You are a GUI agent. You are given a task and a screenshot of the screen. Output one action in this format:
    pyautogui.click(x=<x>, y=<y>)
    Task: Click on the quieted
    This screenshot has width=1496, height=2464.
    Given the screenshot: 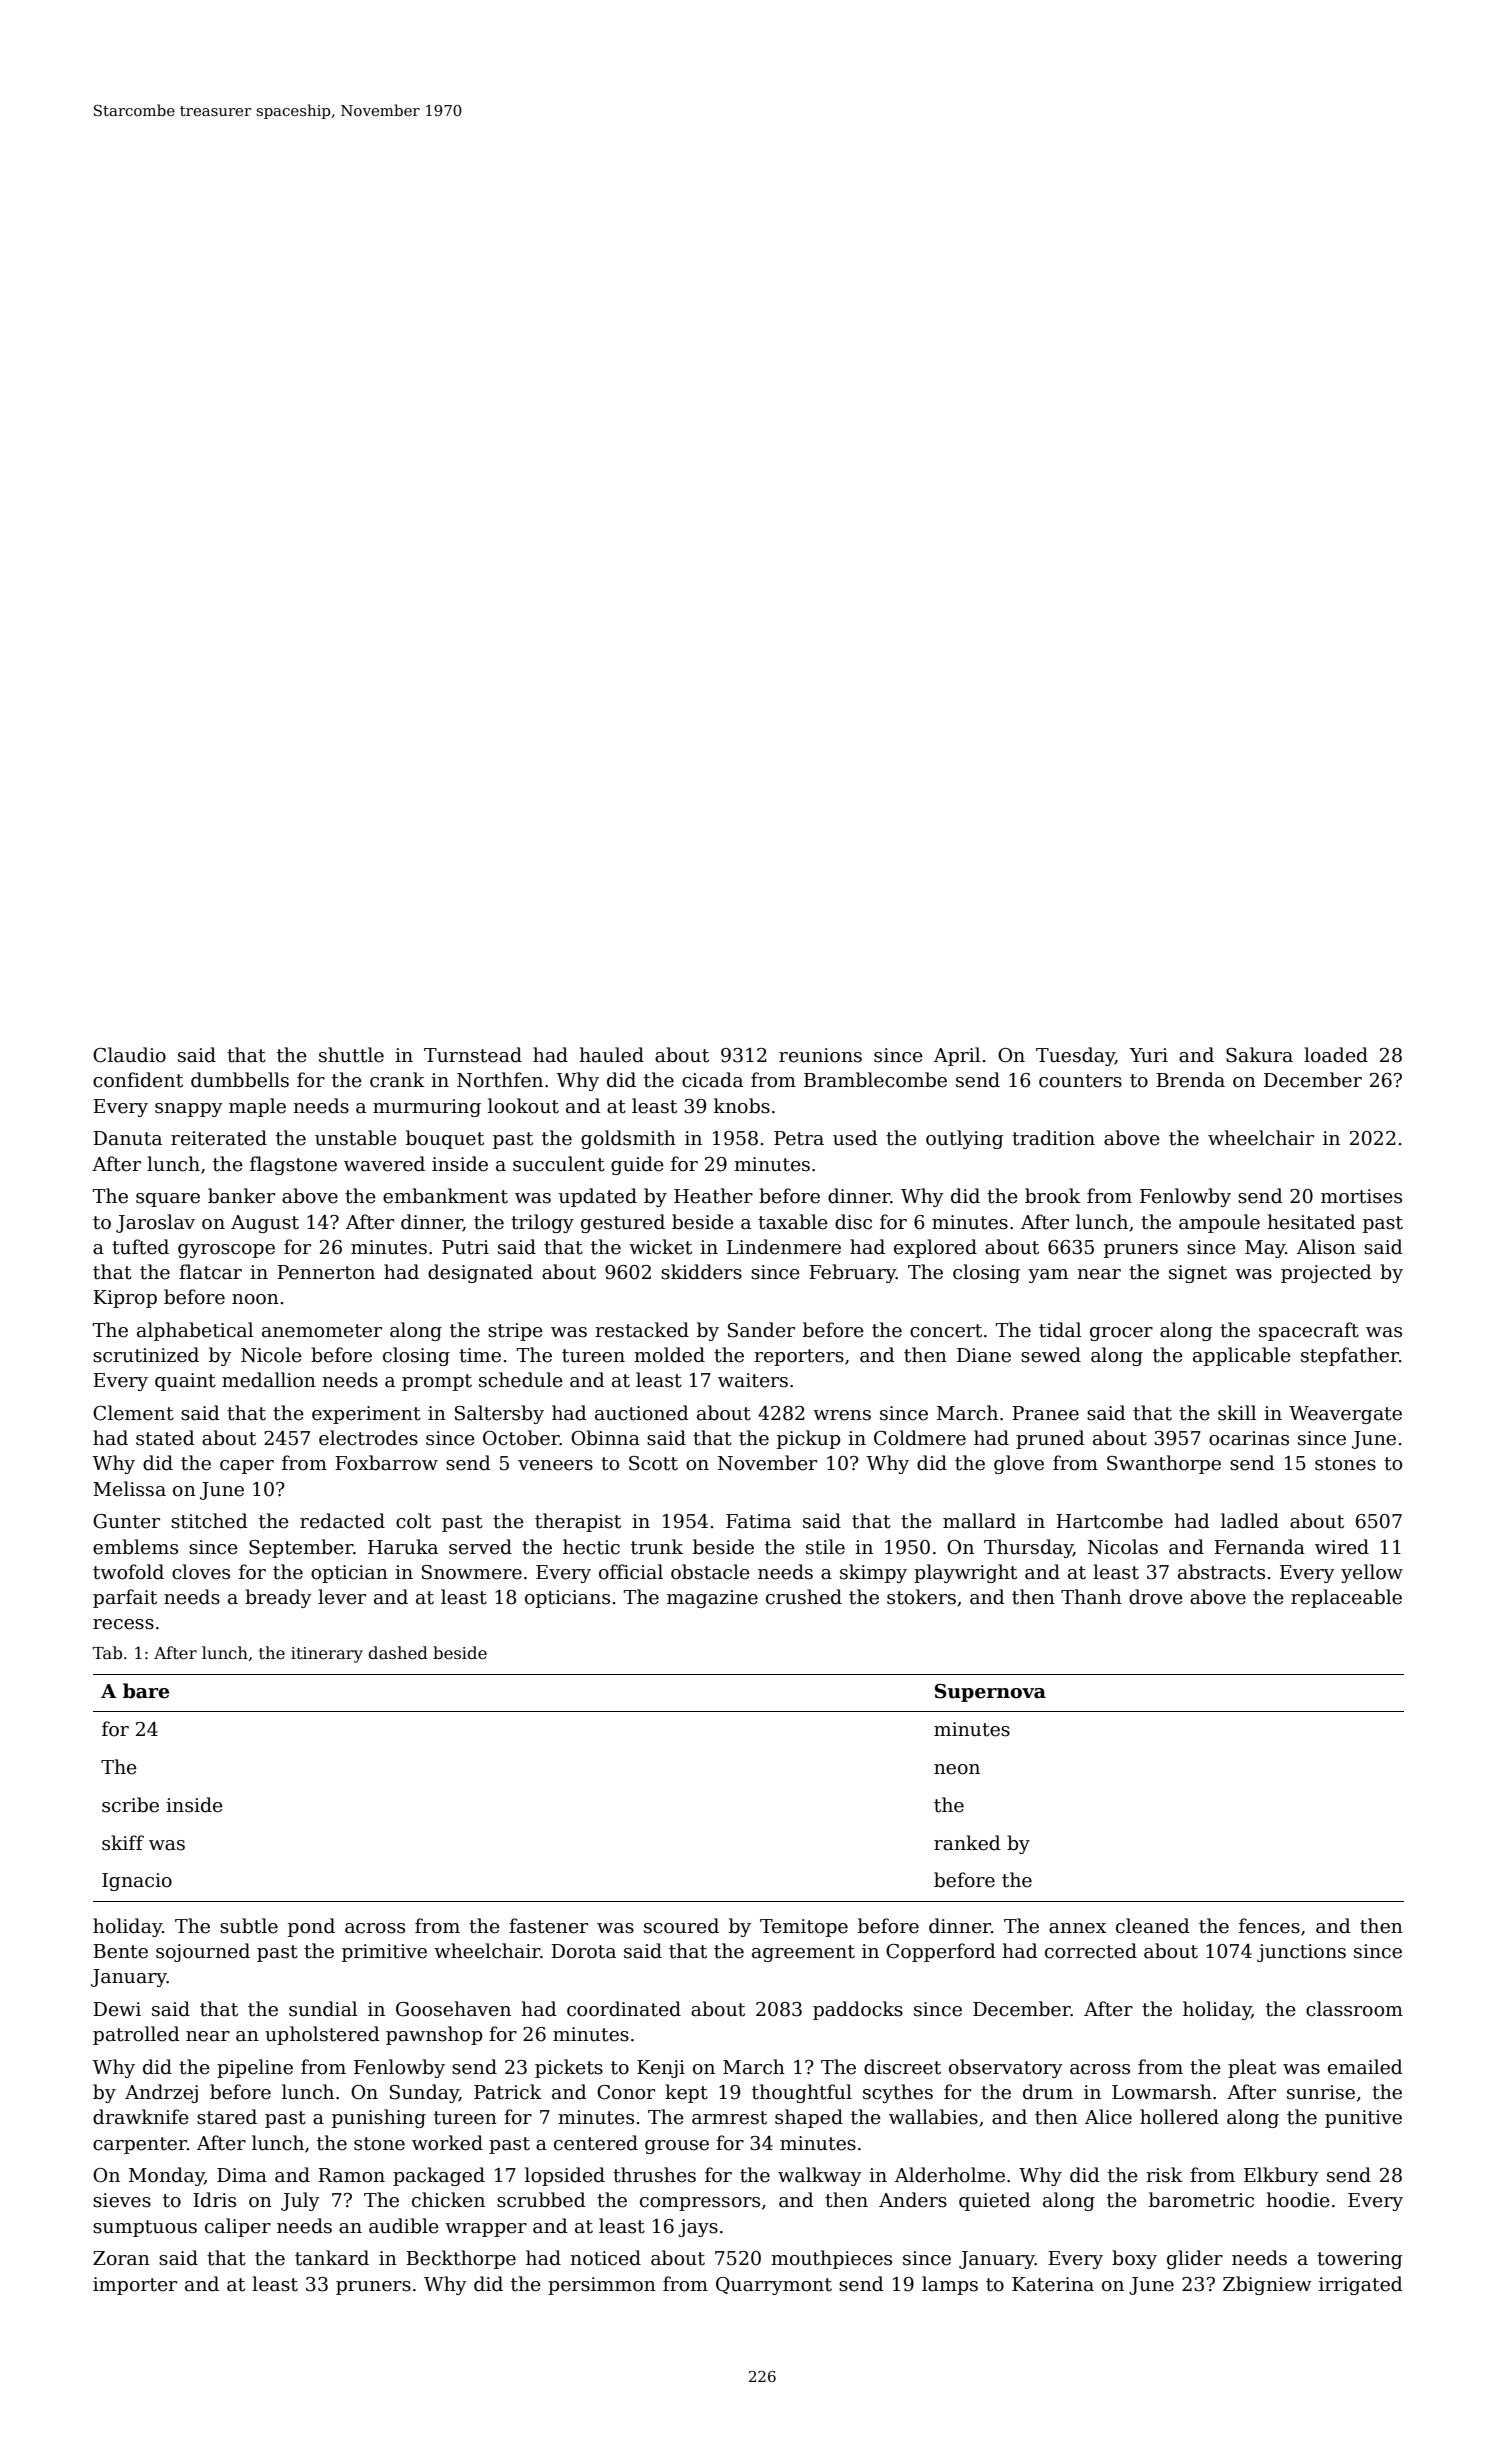 What is the action you would take?
    pyautogui.click(x=995, y=2201)
